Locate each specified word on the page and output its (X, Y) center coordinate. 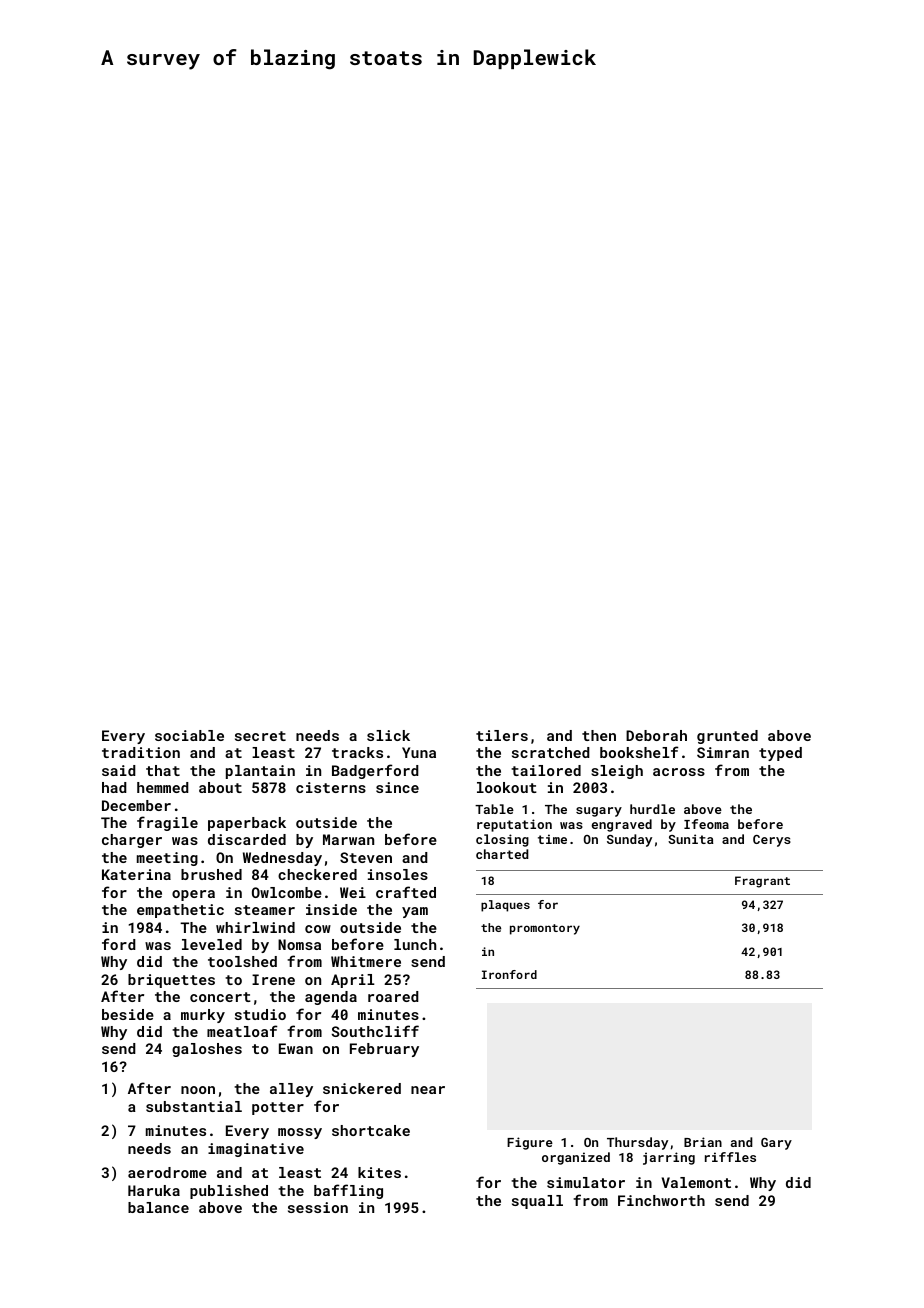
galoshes (207, 1050)
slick (388, 735)
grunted (727, 737)
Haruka (154, 1190)
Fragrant (762, 882)
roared (393, 996)
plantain (260, 772)
